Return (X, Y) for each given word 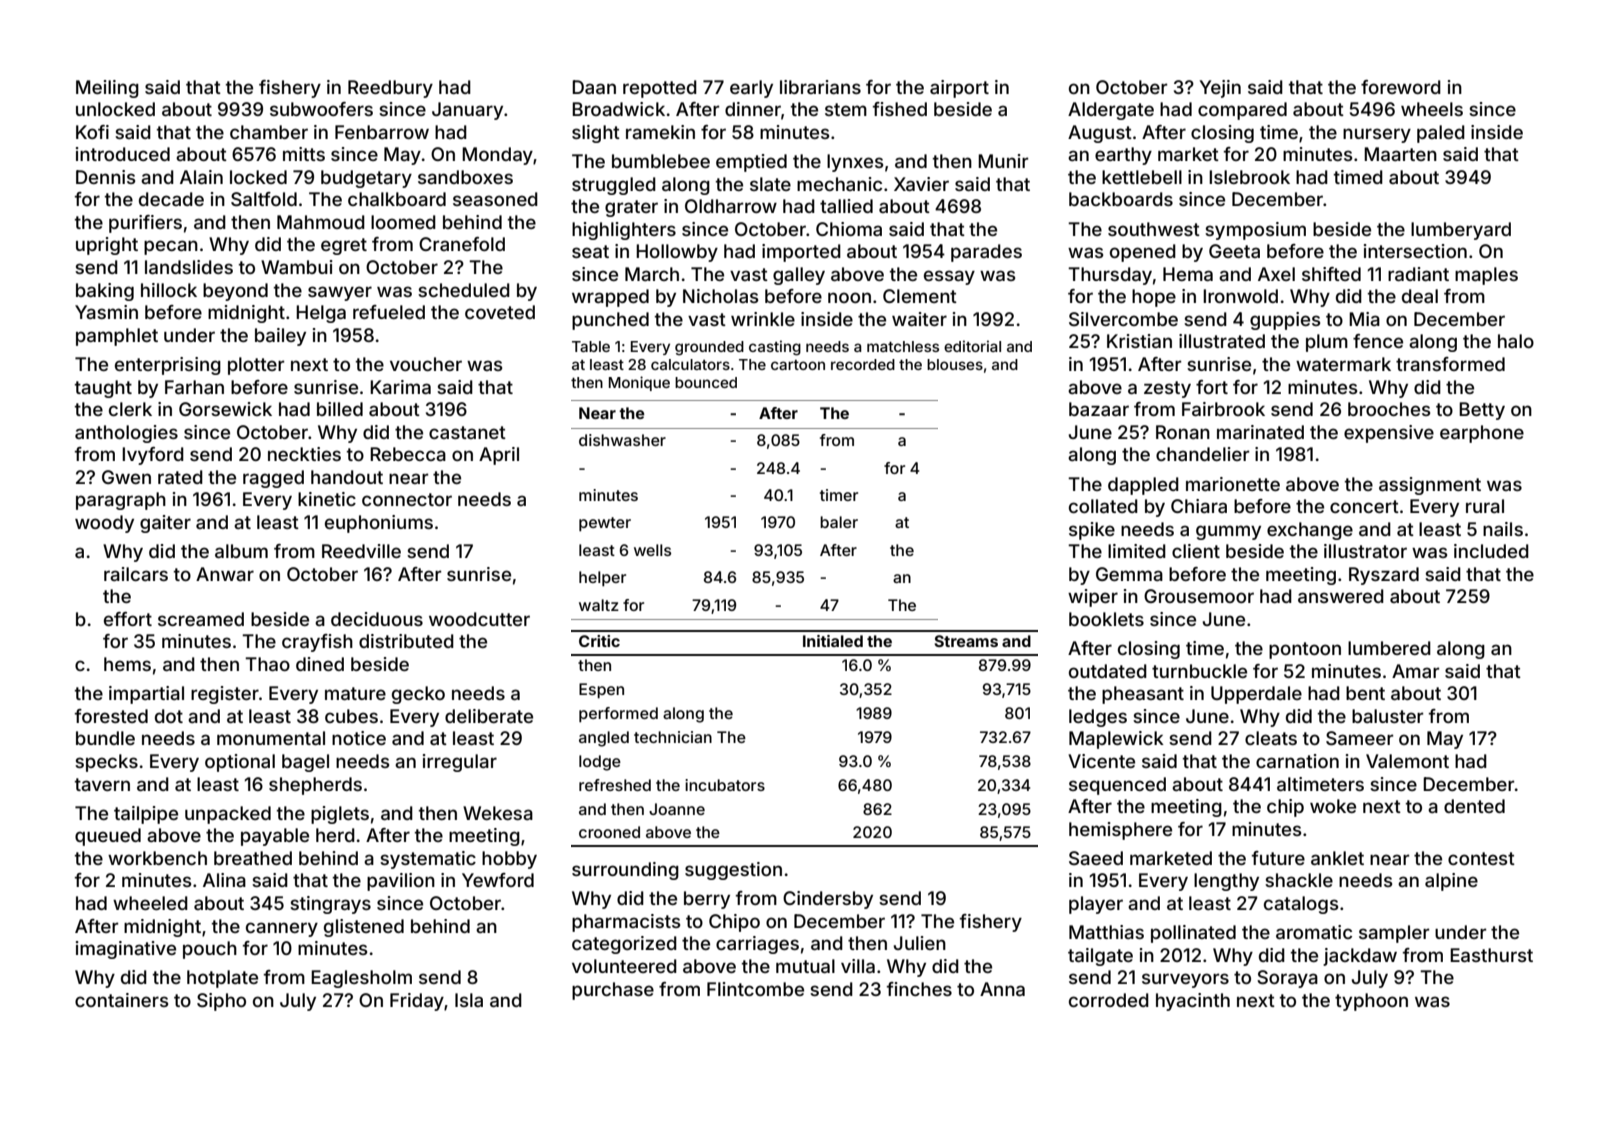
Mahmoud (321, 222)
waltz (599, 605)
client (1196, 551)
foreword (1401, 87)
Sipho (221, 1002)
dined (320, 664)
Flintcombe (755, 989)
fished (900, 109)
